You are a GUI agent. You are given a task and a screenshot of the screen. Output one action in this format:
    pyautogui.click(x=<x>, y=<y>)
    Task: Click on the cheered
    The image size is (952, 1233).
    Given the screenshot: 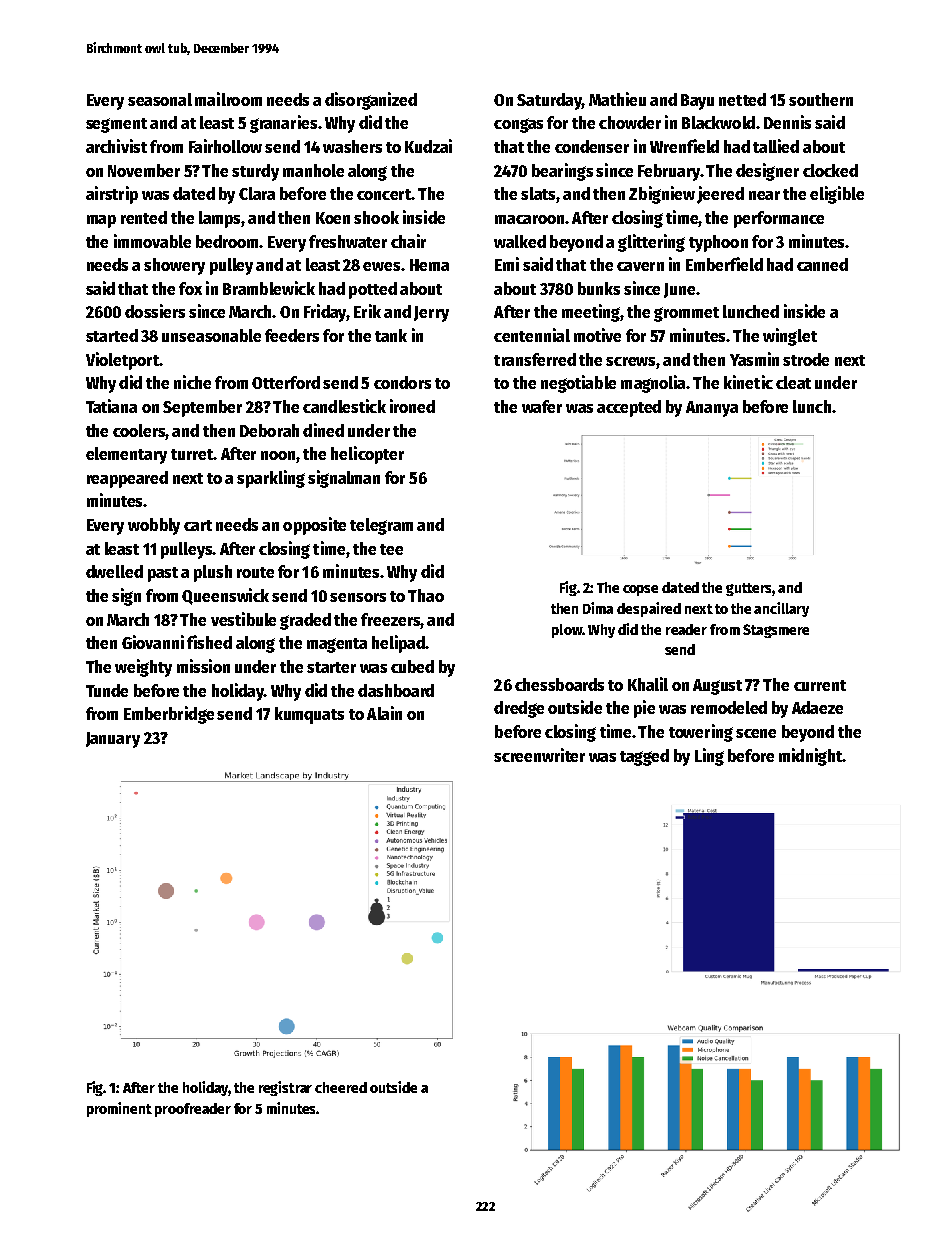 What is the action you would take?
    pyautogui.click(x=341, y=1087)
